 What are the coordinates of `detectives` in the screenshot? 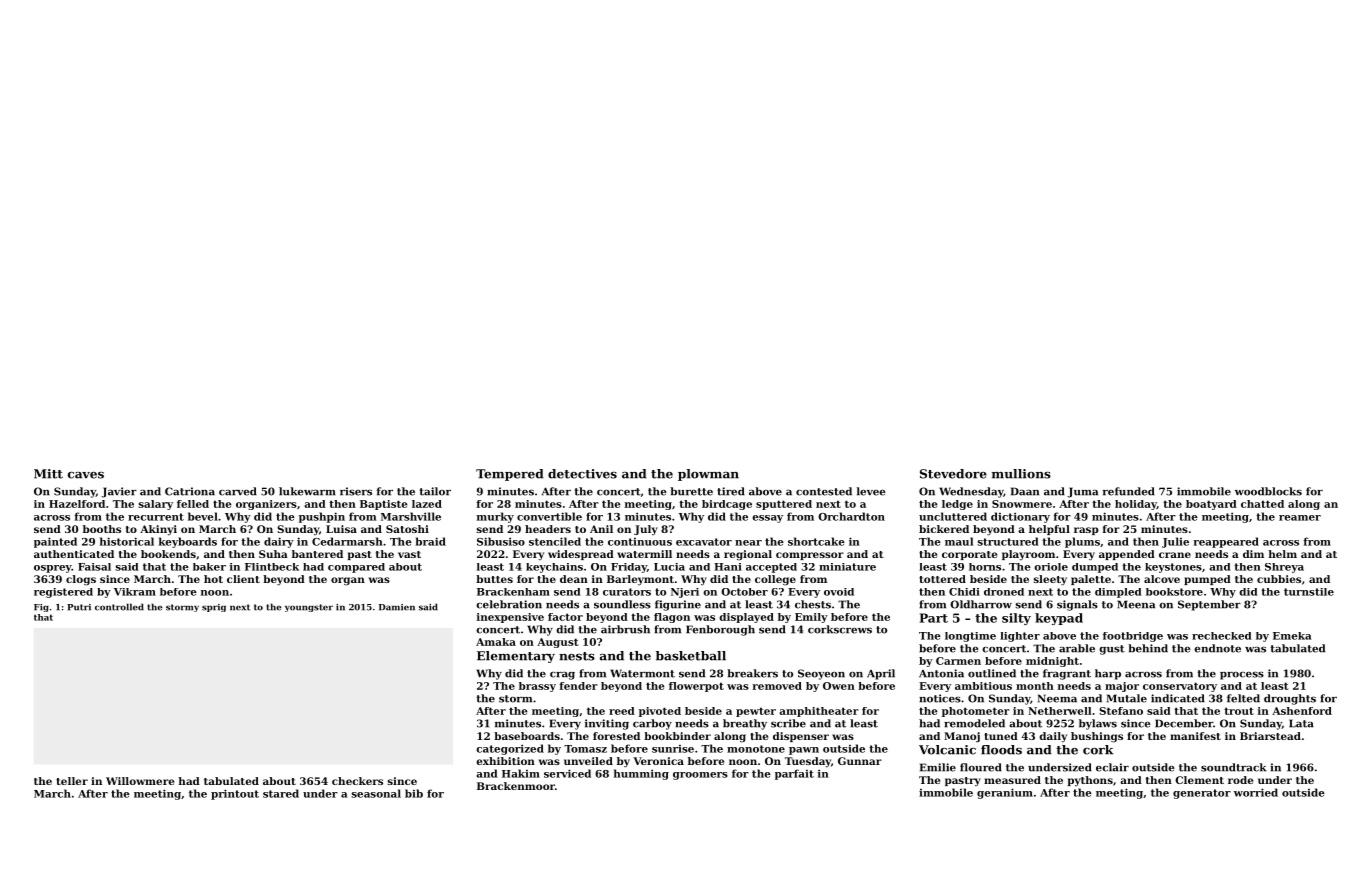 It's located at (582, 474).
